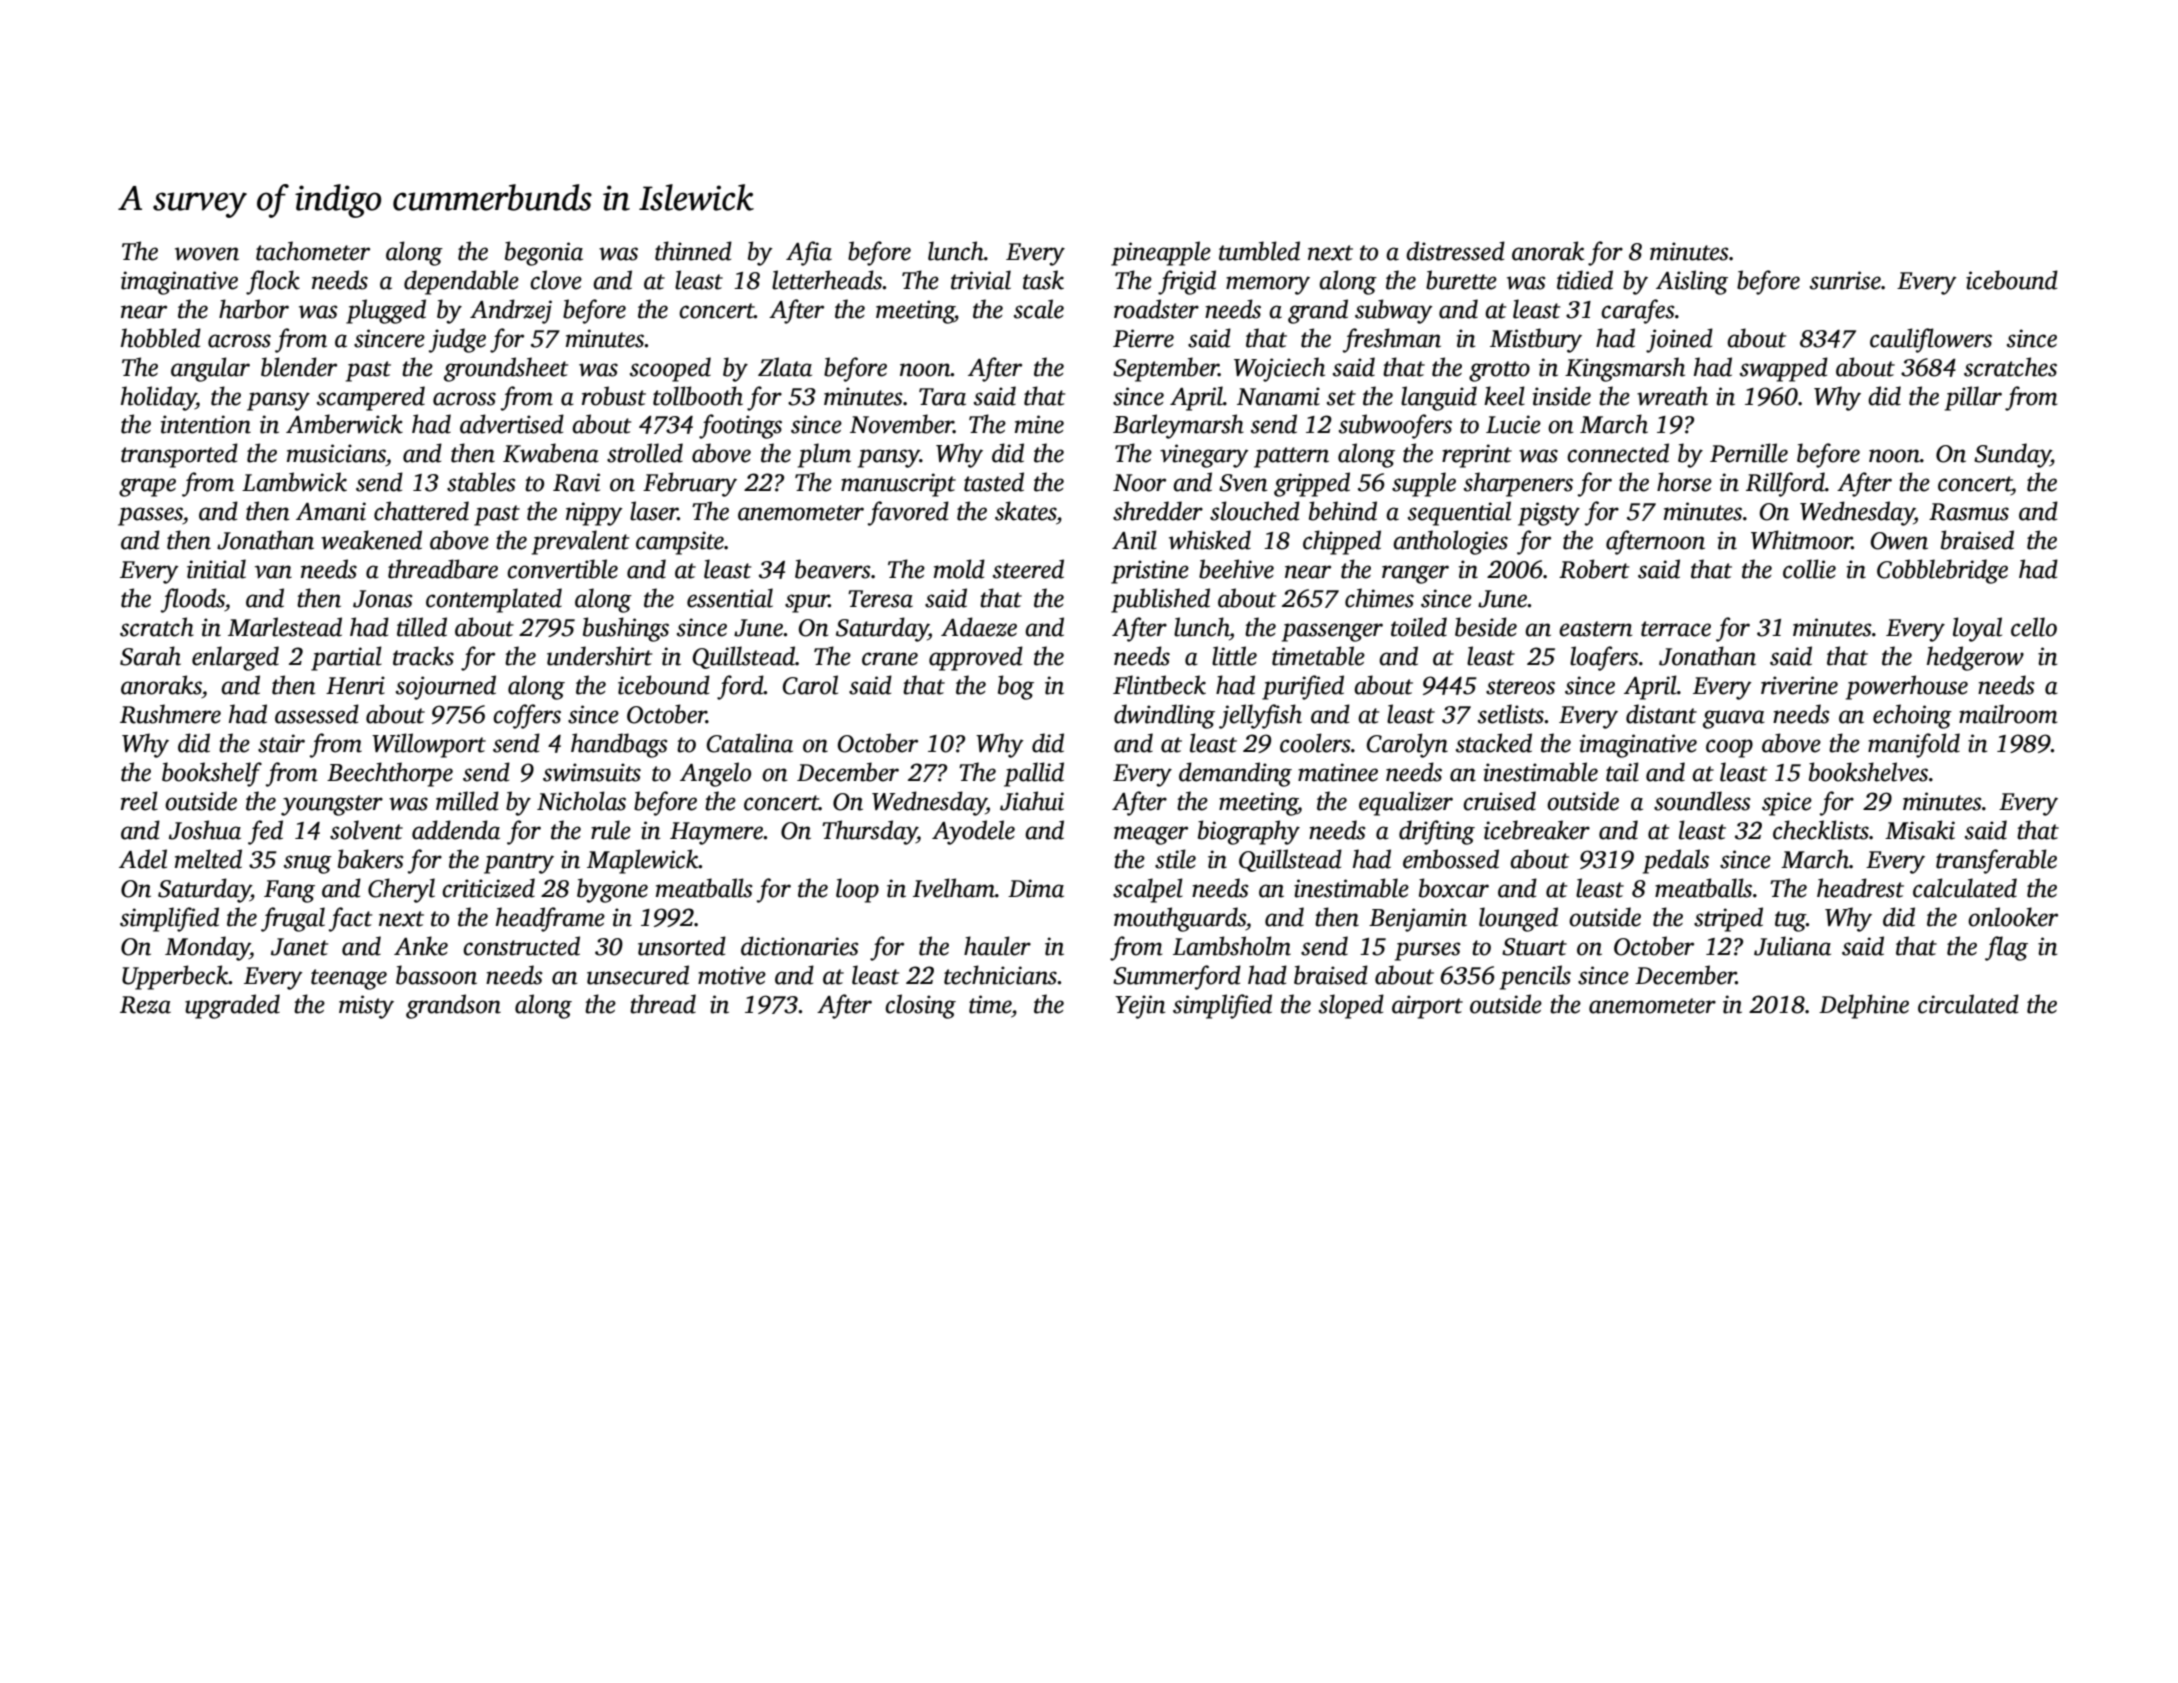 Image resolution: width=2178 pixels, height=1683 pixels. Describe the element at coordinates (494, 600) in the screenshot. I see `contemplated` at that location.
